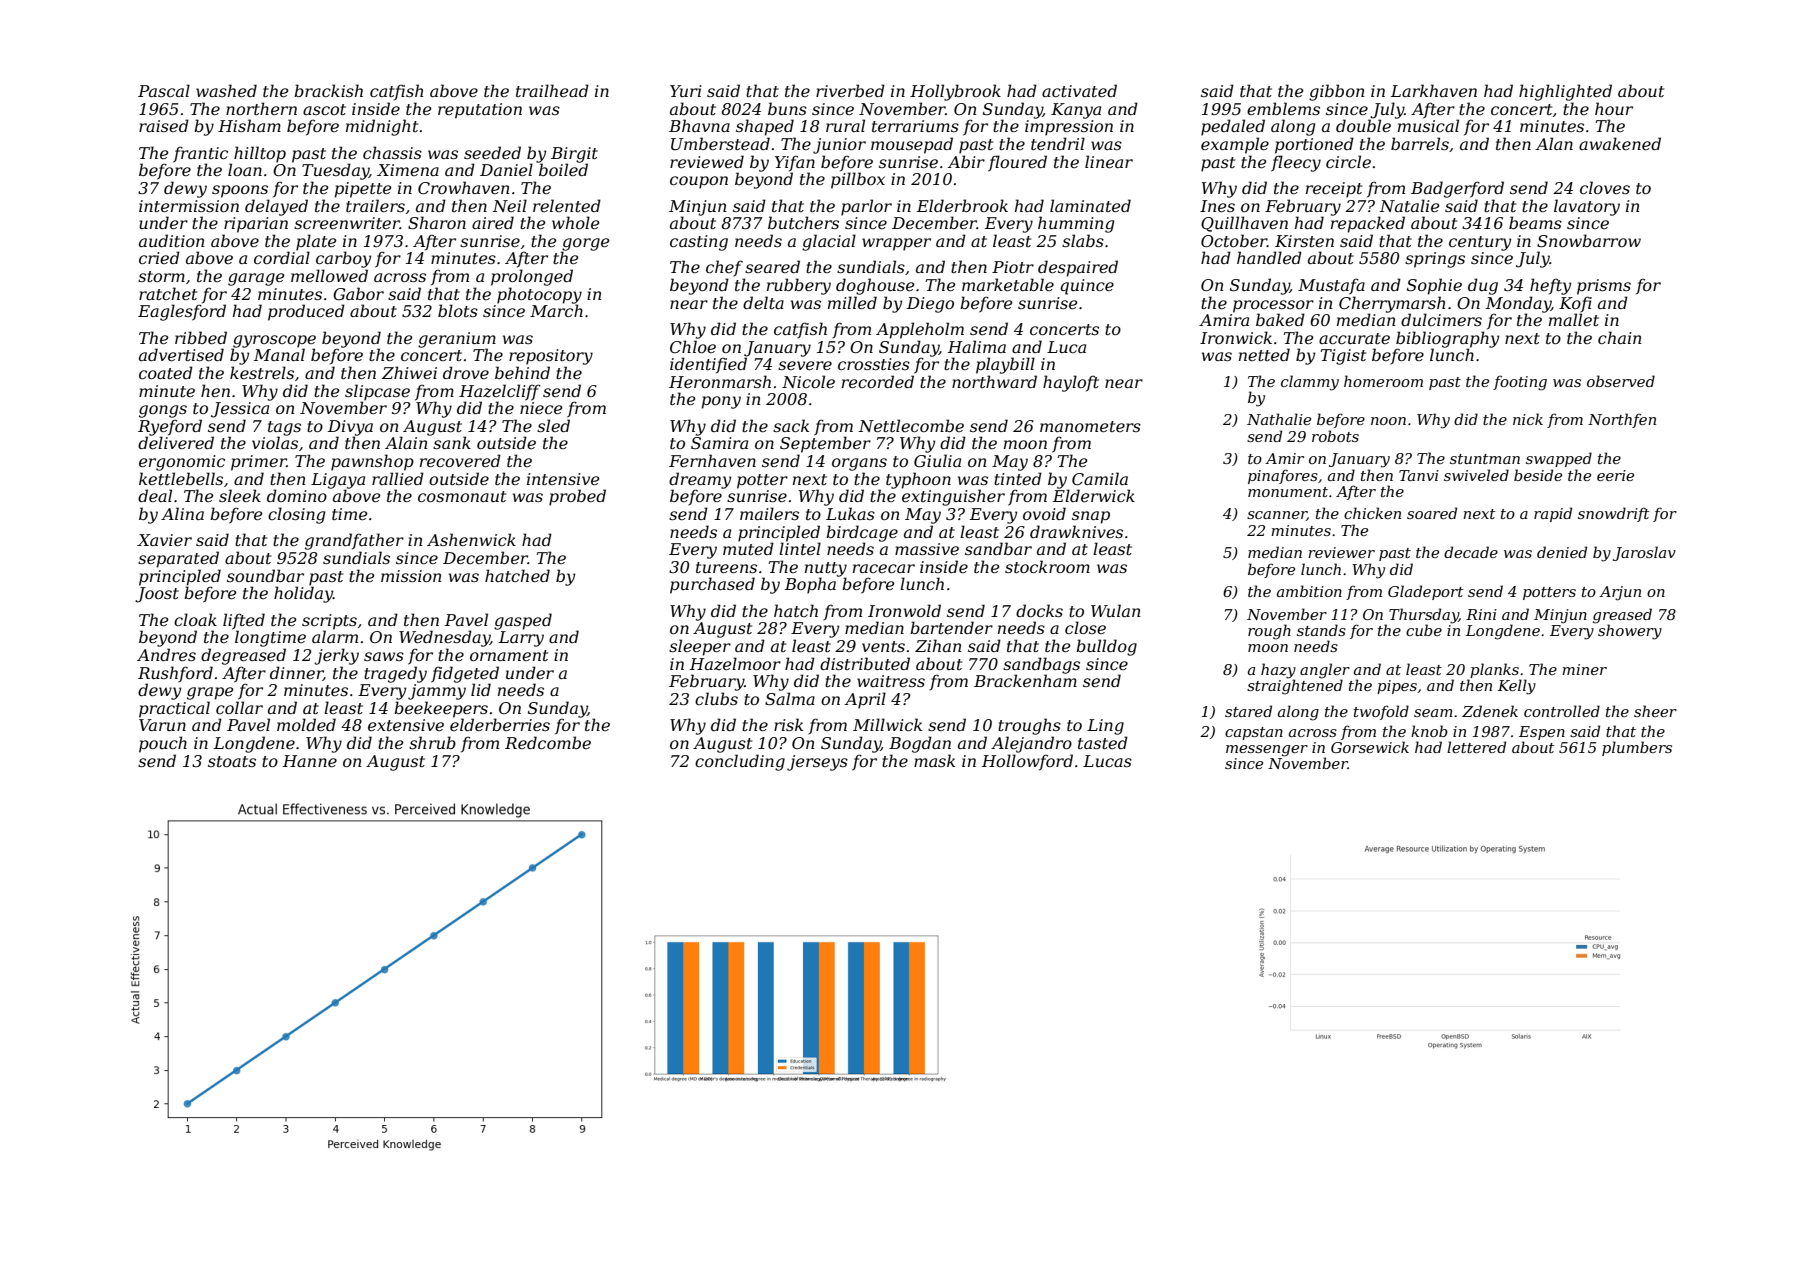 The image size is (1815, 1283). What do you see at coordinates (896, 244) in the screenshot?
I see `wrapper` at bounding box center [896, 244].
